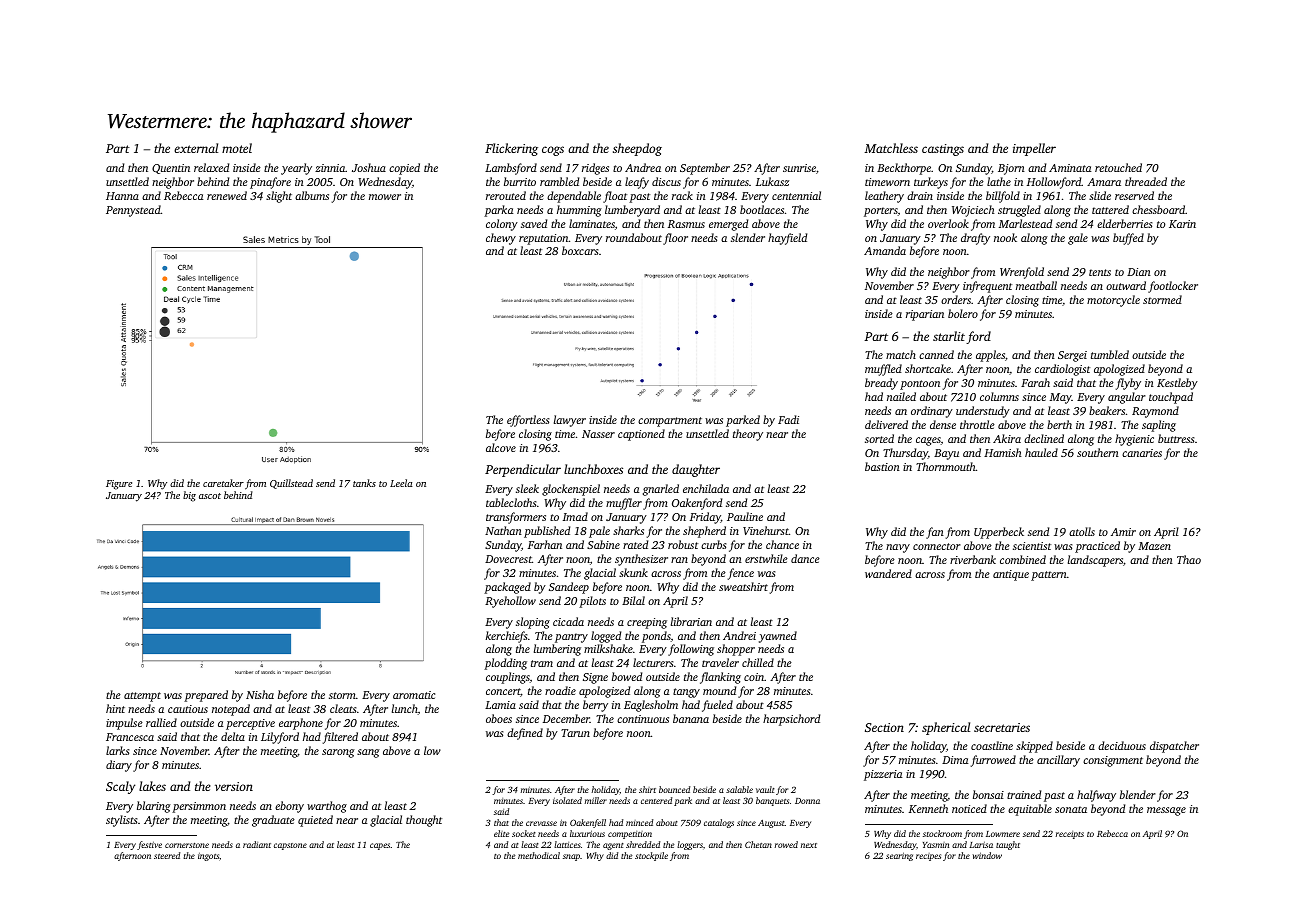 The height and width of the document is (924, 1308). Describe the element at coordinates (149, 845) in the document. I see `festive` at that location.
